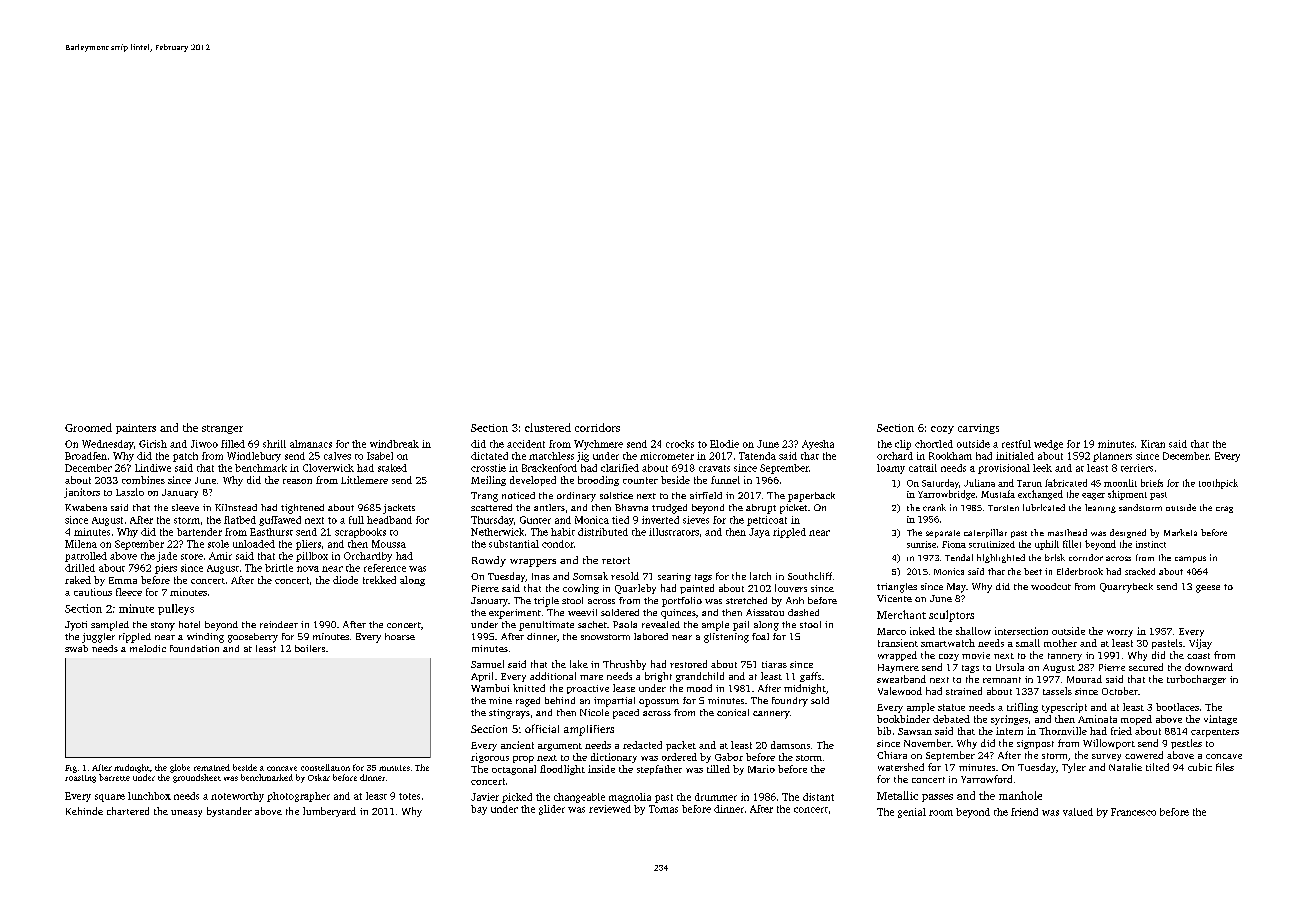  What do you see at coordinates (136, 429) in the screenshot?
I see `painters` at bounding box center [136, 429].
